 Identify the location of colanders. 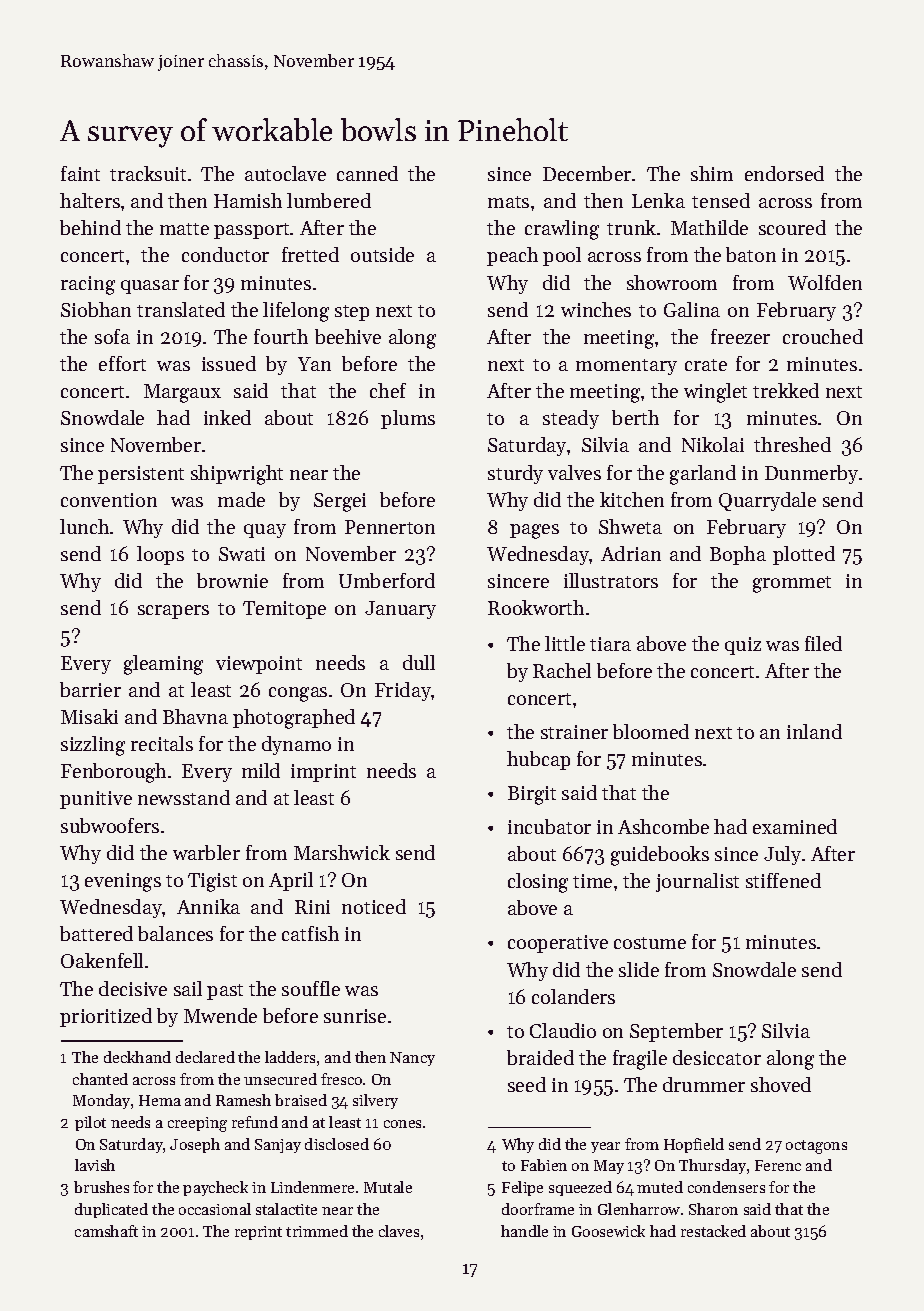
(573, 996).
